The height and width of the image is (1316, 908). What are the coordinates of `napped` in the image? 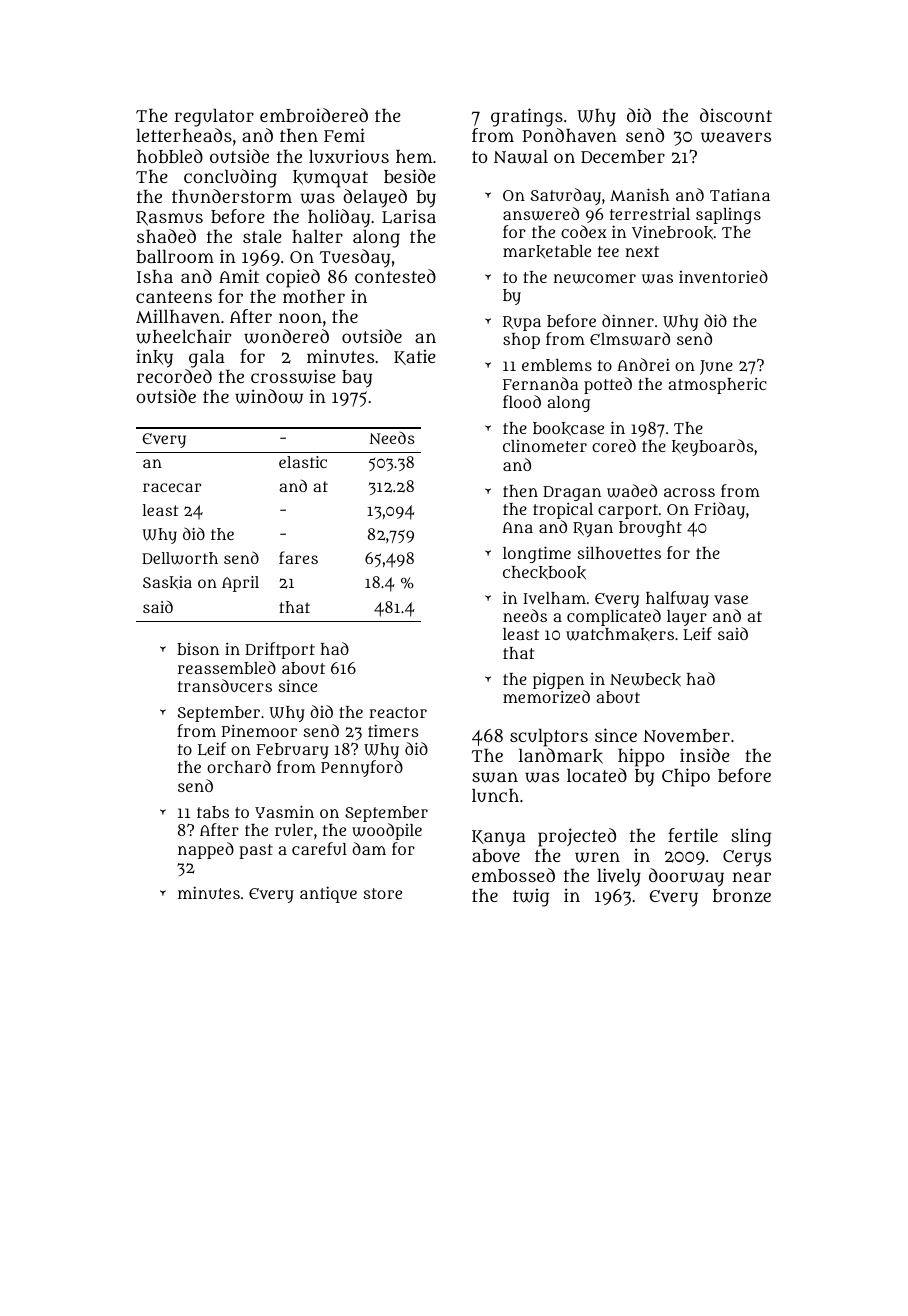 It's located at (206, 850).
